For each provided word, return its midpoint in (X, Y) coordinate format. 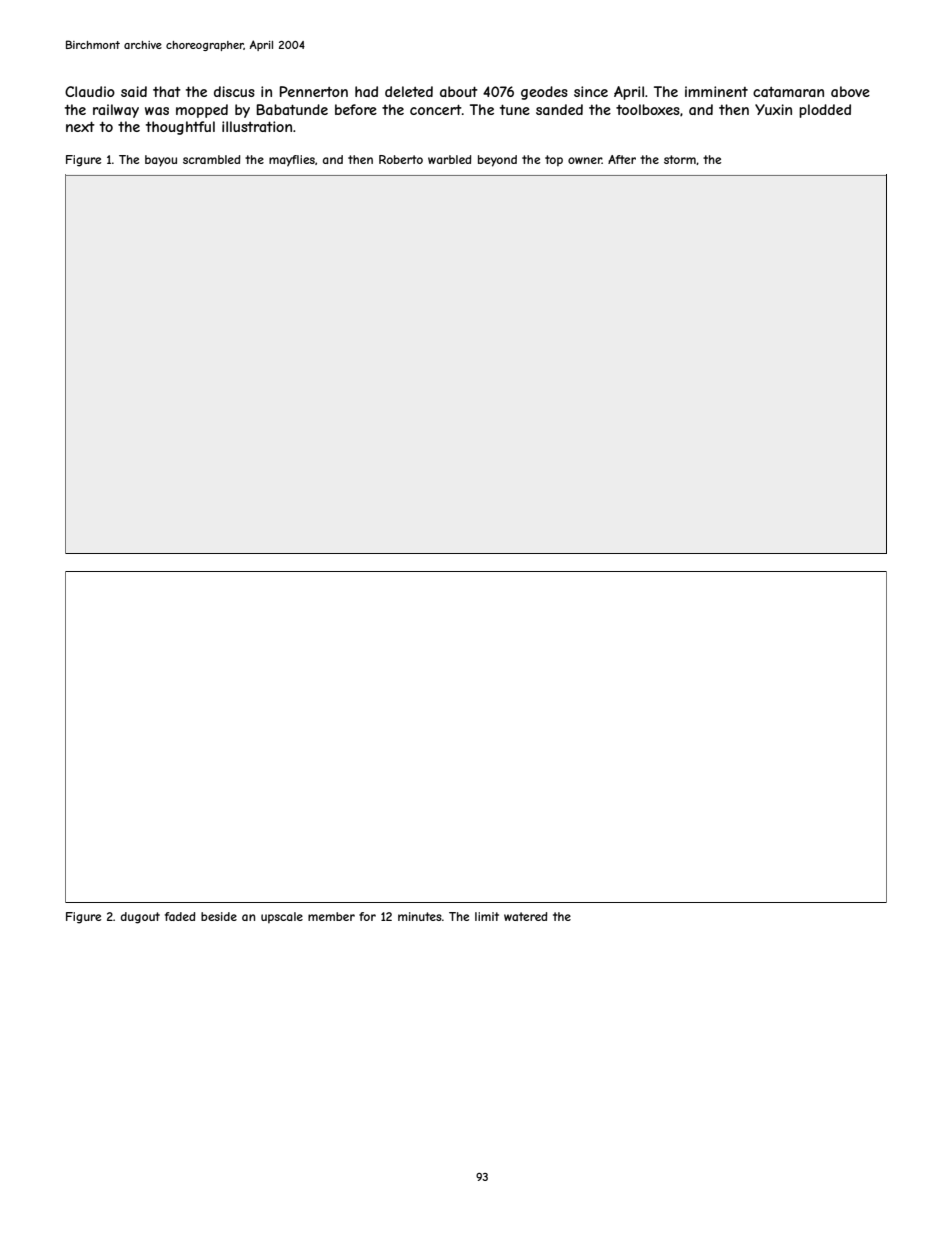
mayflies (292, 161)
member (331, 916)
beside (219, 916)
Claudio (90, 91)
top (554, 160)
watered (525, 916)
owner (585, 160)
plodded (825, 111)
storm (680, 159)
